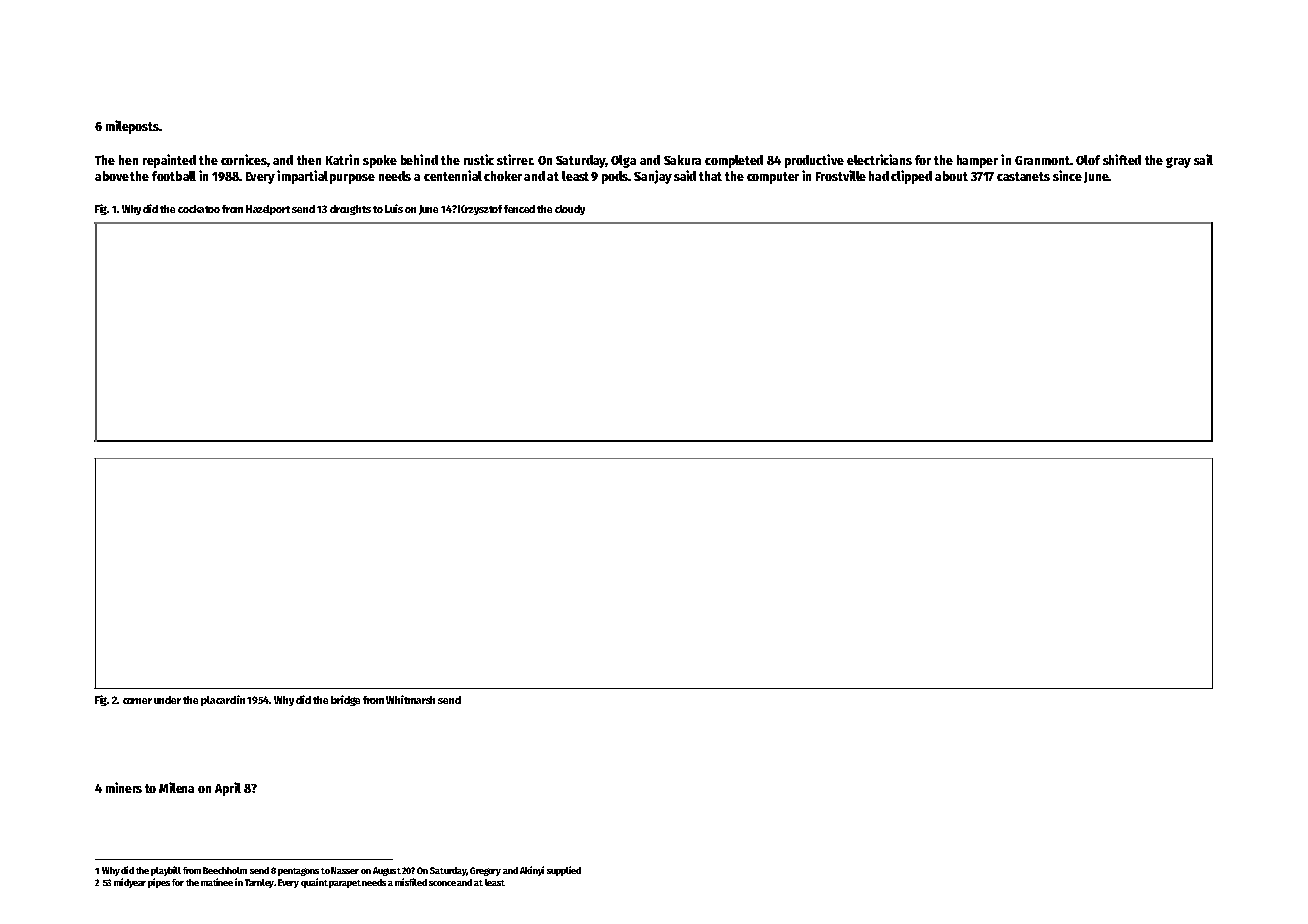 The width and height of the screenshot is (1308, 924). I want to click on supplied, so click(564, 871).
